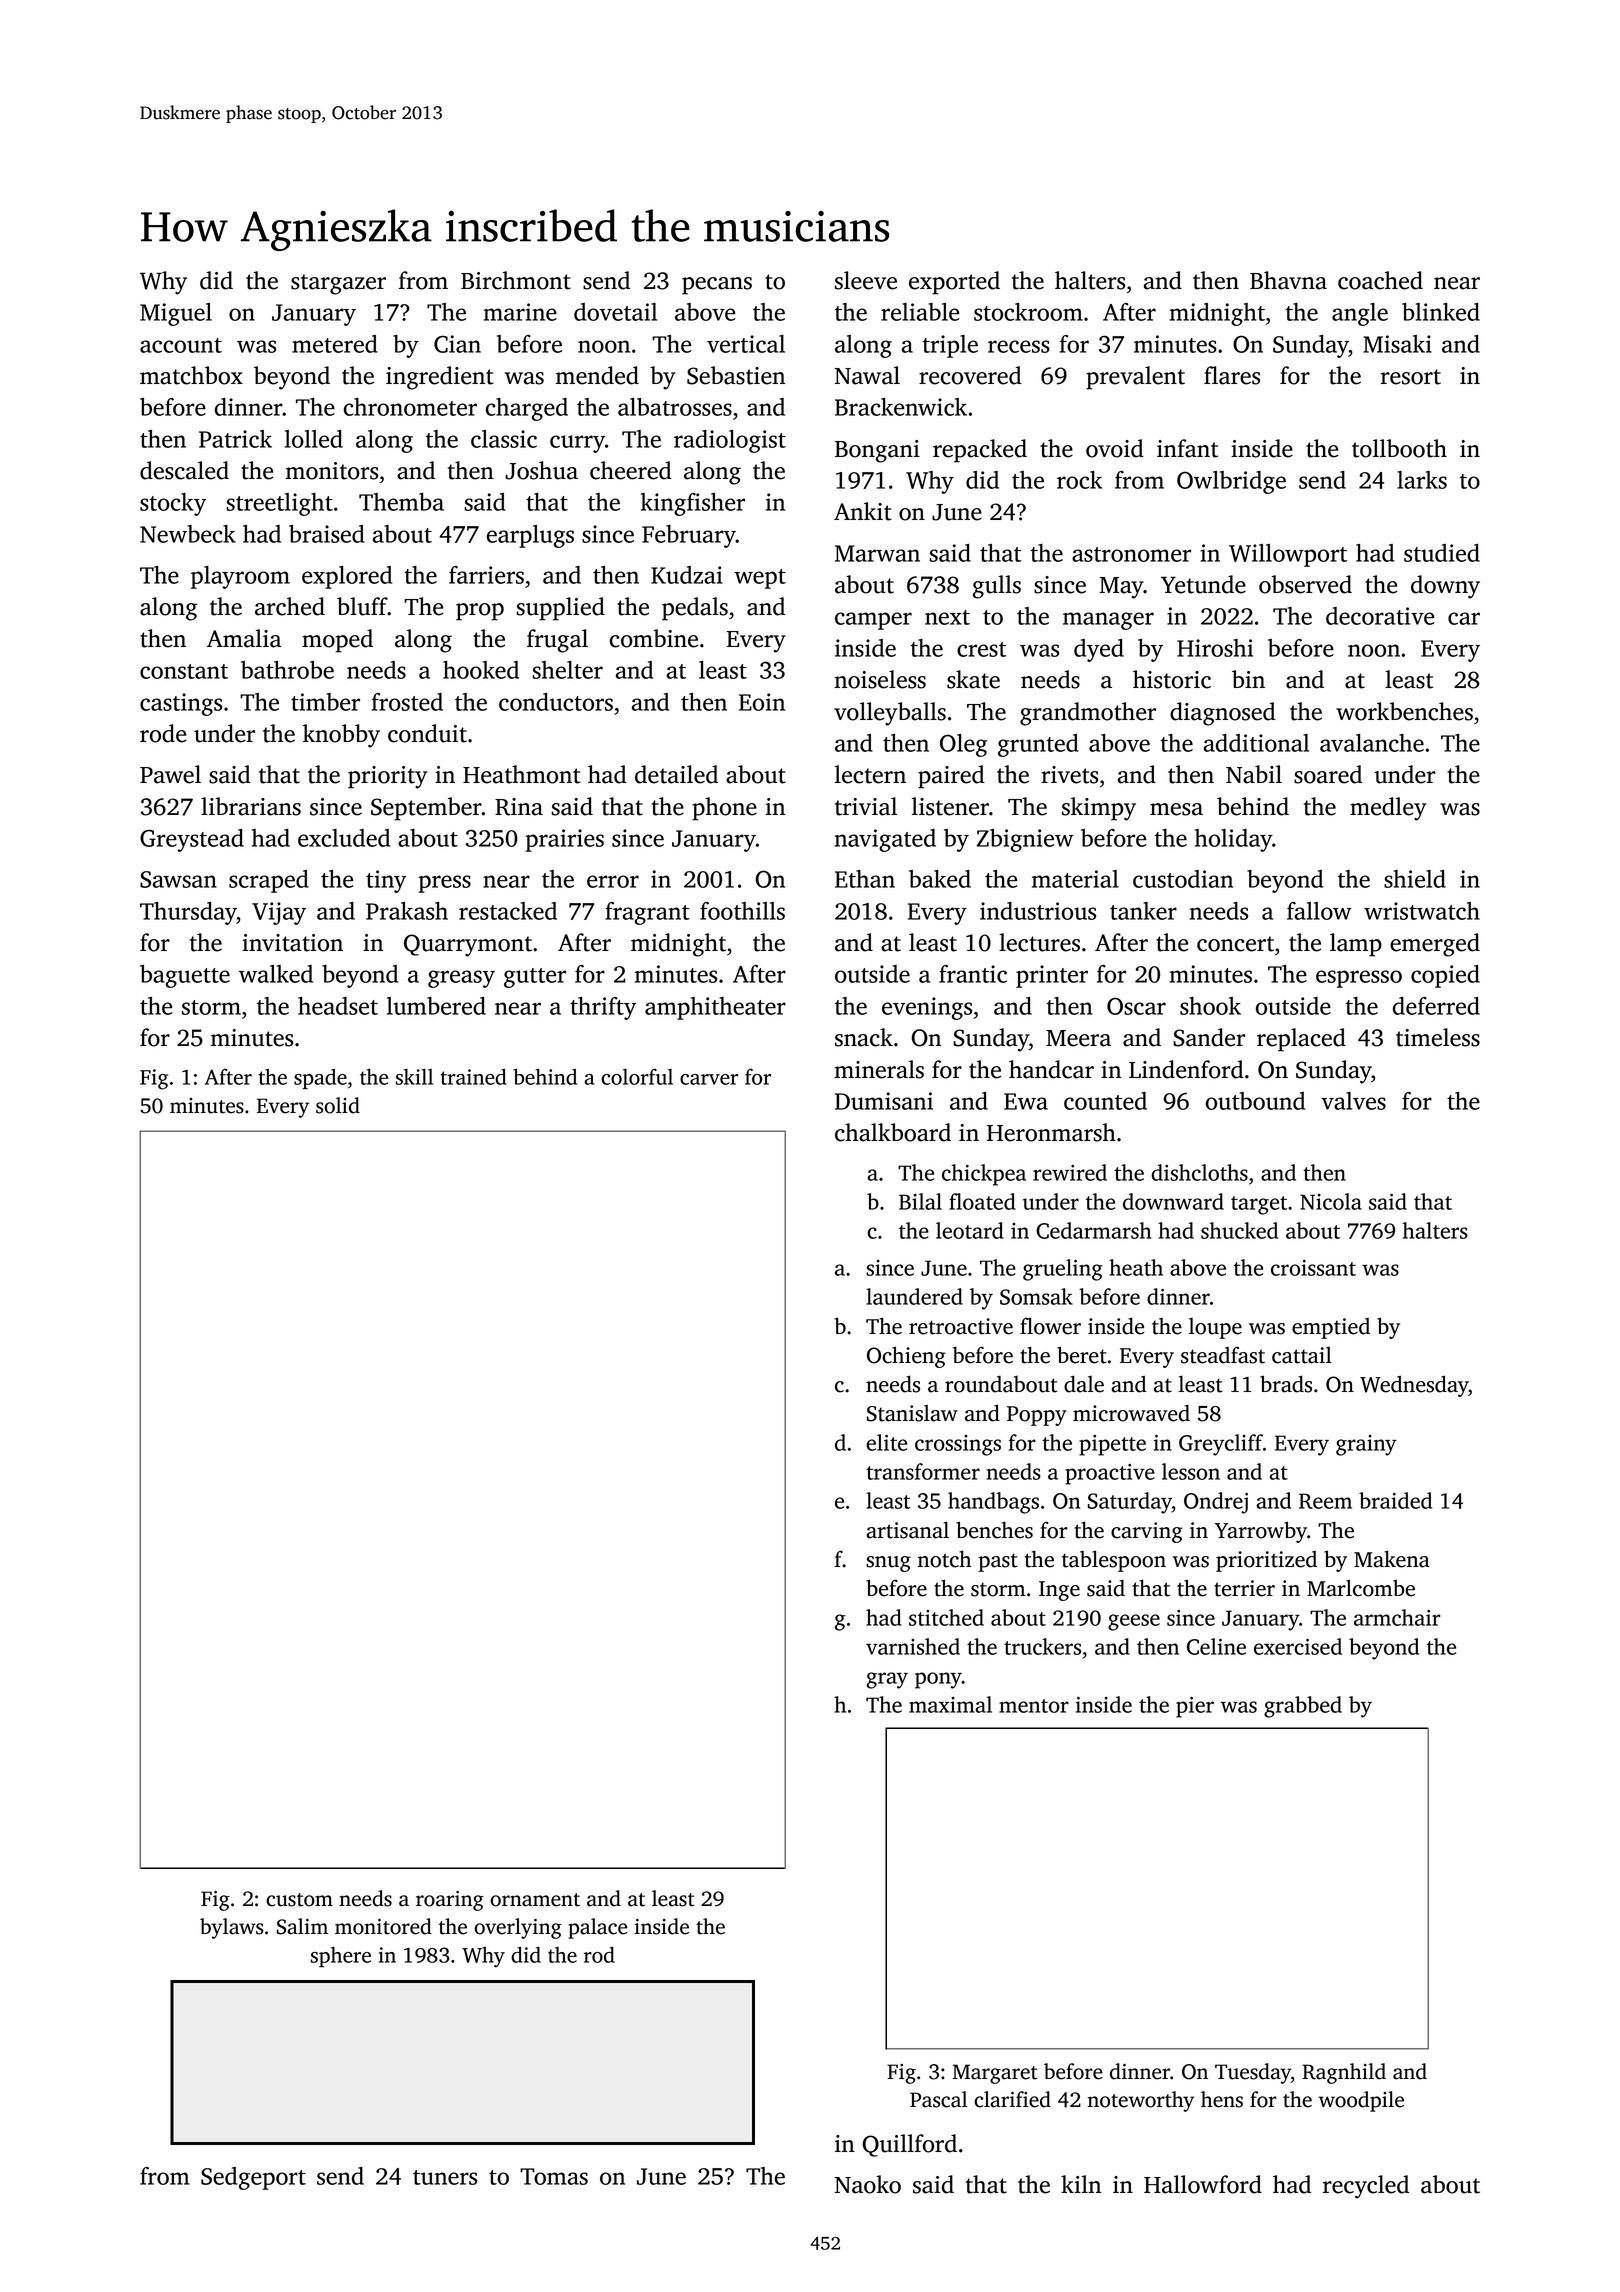 The image size is (1620, 2292). What do you see at coordinates (1435, 945) in the page?
I see `emerged` at bounding box center [1435, 945].
